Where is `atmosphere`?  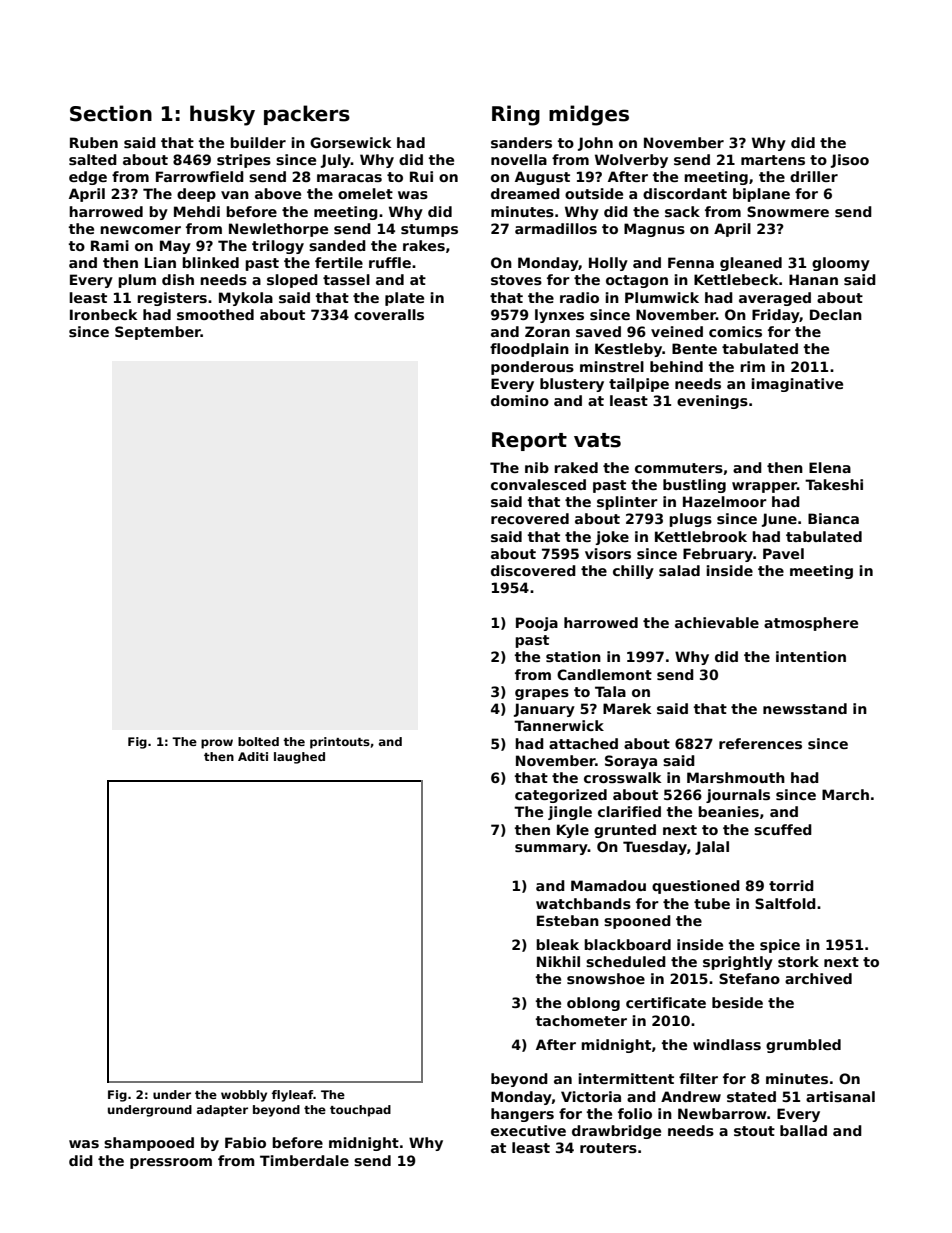 atmosphere is located at coordinates (811, 624).
